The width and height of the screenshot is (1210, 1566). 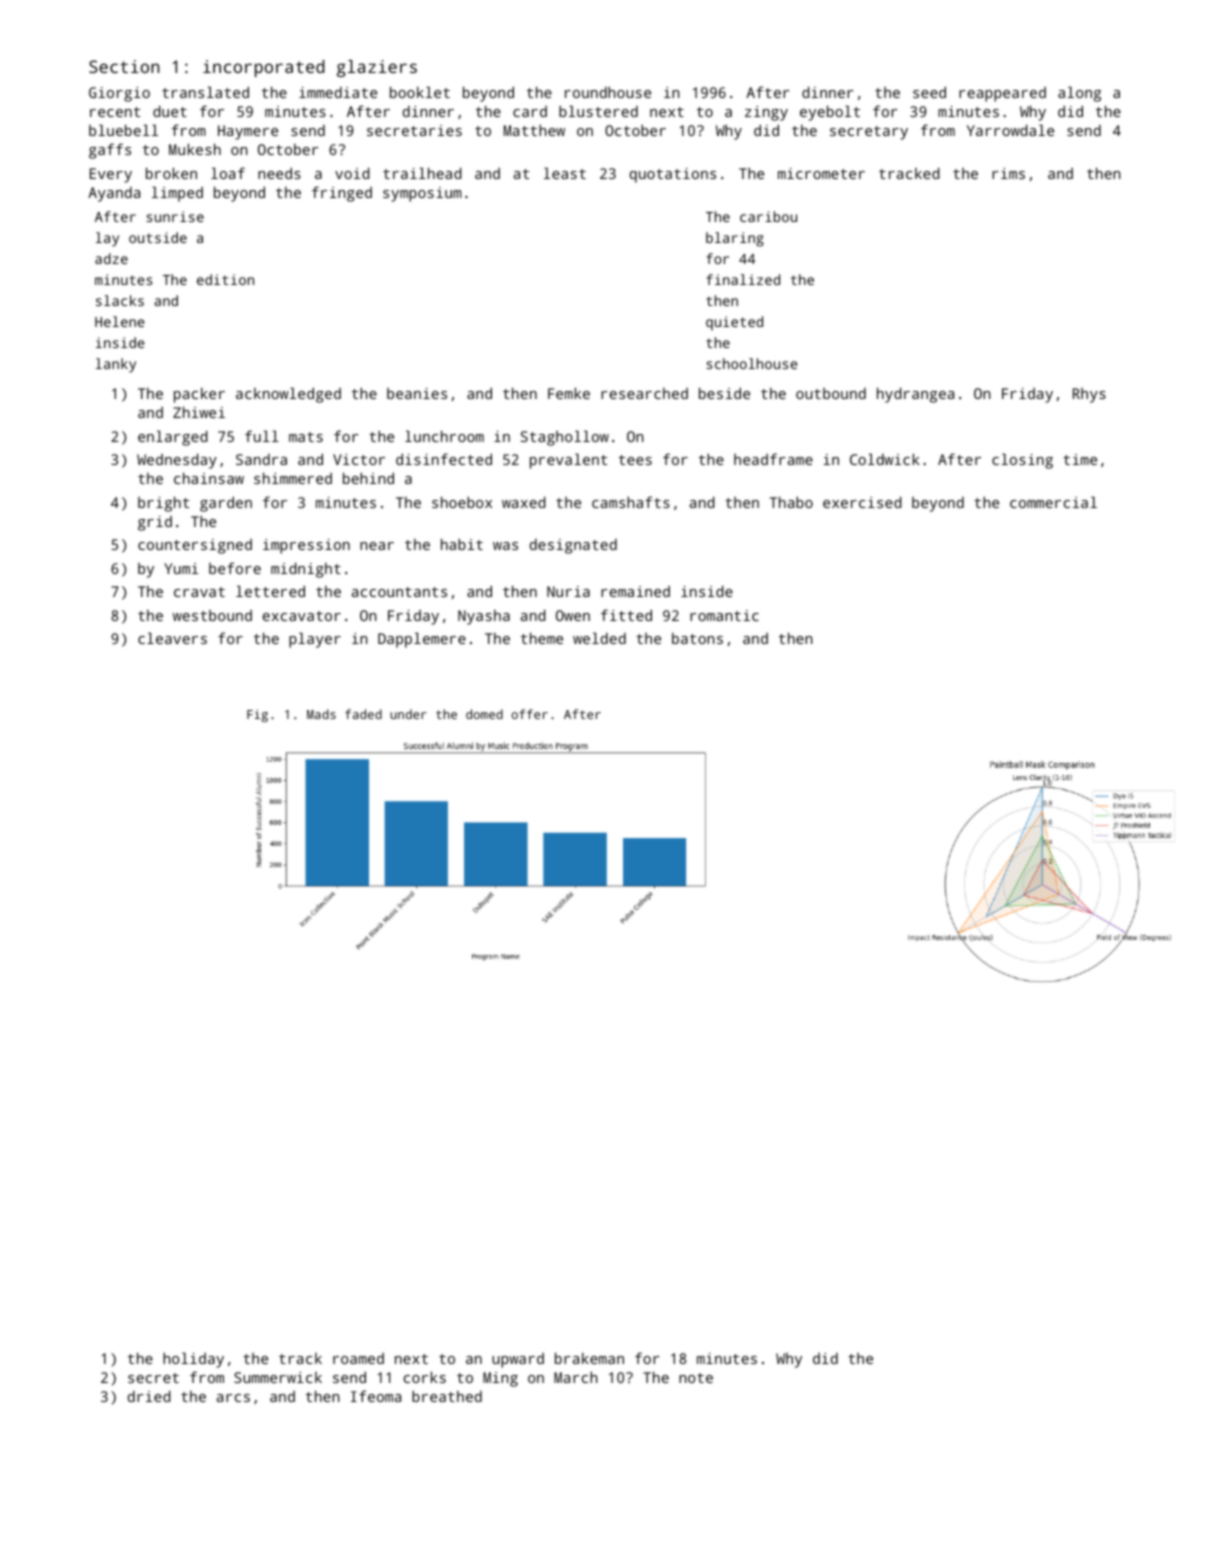 What do you see at coordinates (447, 1396) in the screenshot?
I see `breathed` at bounding box center [447, 1396].
